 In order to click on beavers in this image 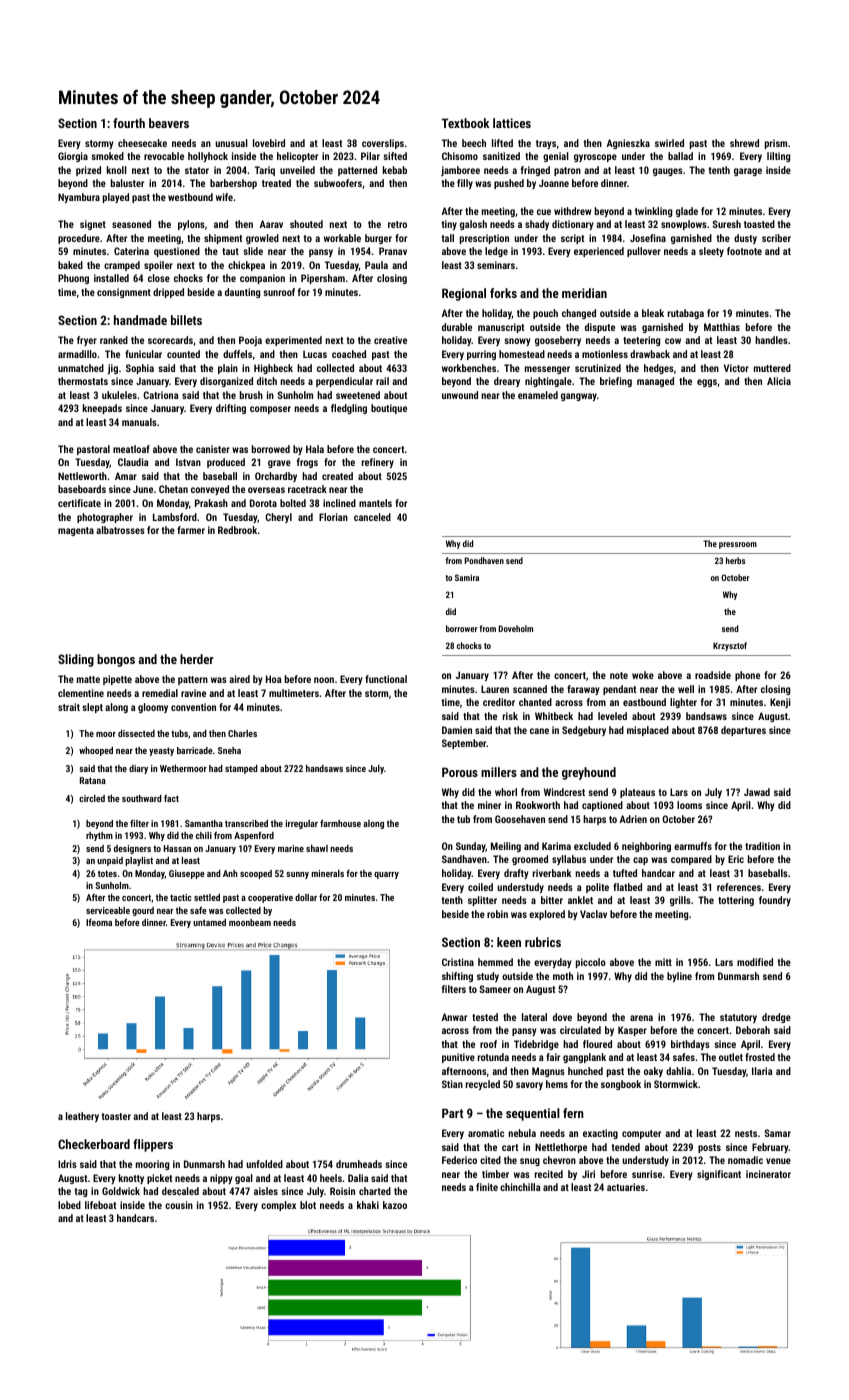, I will do `click(169, 123)`.
